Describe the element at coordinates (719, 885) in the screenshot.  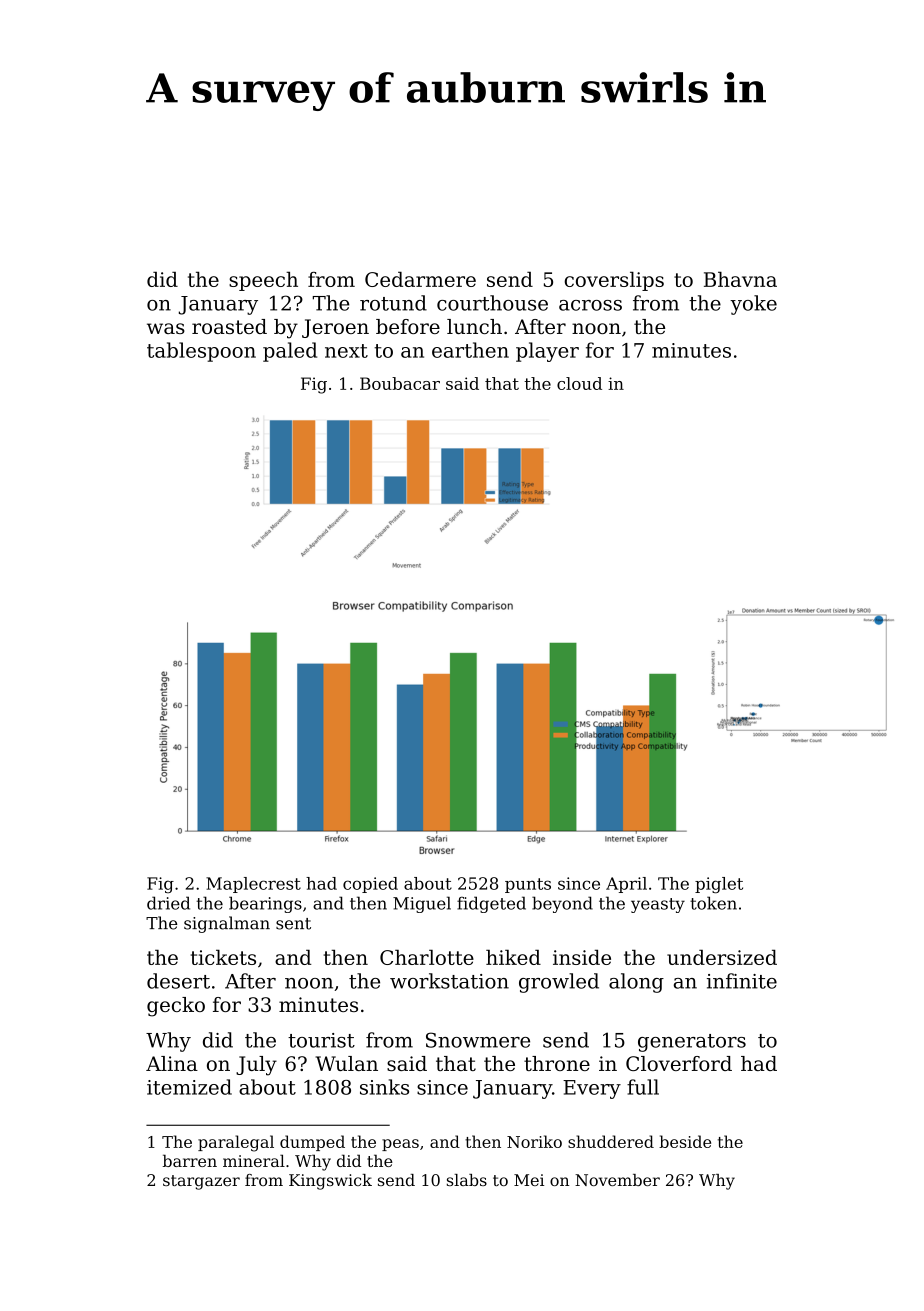
I see `piglet` at that location.
